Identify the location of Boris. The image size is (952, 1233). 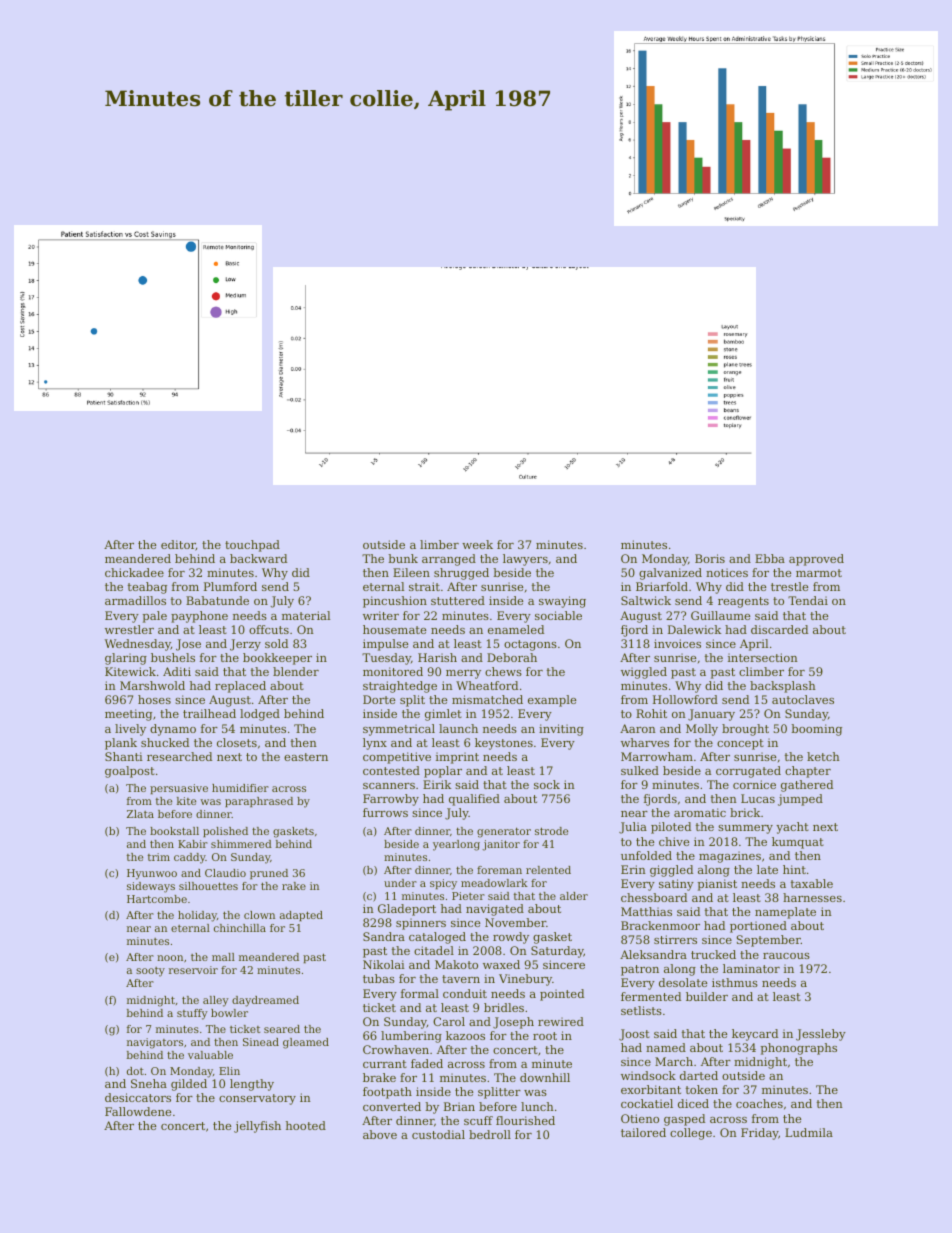
(710, 558).
